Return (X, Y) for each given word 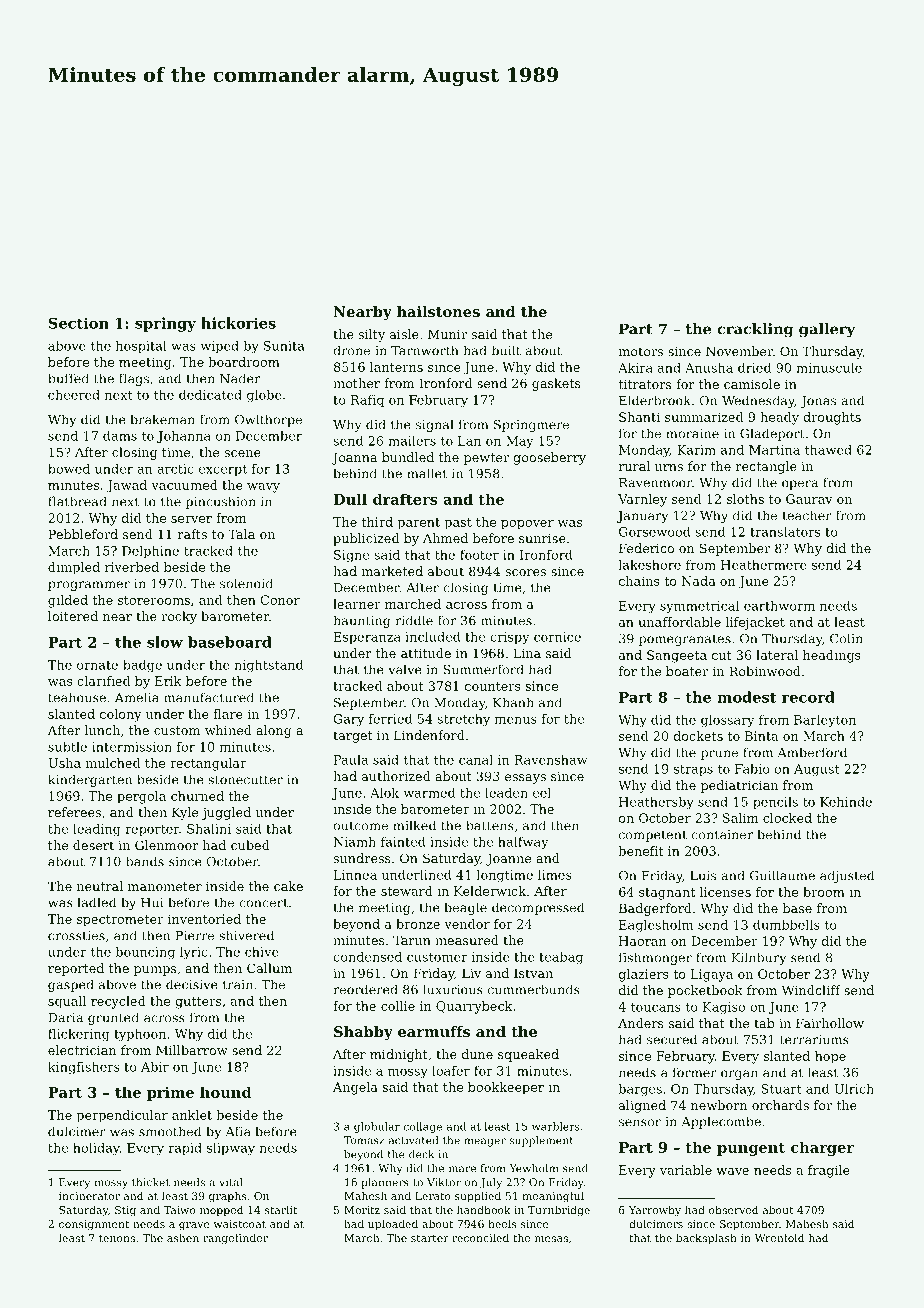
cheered (74, 395)
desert (93, 845)
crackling (755, 330)
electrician (82, 1050)
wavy (263, 488)
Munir (447, 334)
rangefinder (235, 1239)
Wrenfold (779, 1237)
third (377, 522)
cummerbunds (533, 989)
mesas (551, 1239)
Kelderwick (490, 891)
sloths (745, 499)
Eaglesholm (656, 926)
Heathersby (656, 803)
